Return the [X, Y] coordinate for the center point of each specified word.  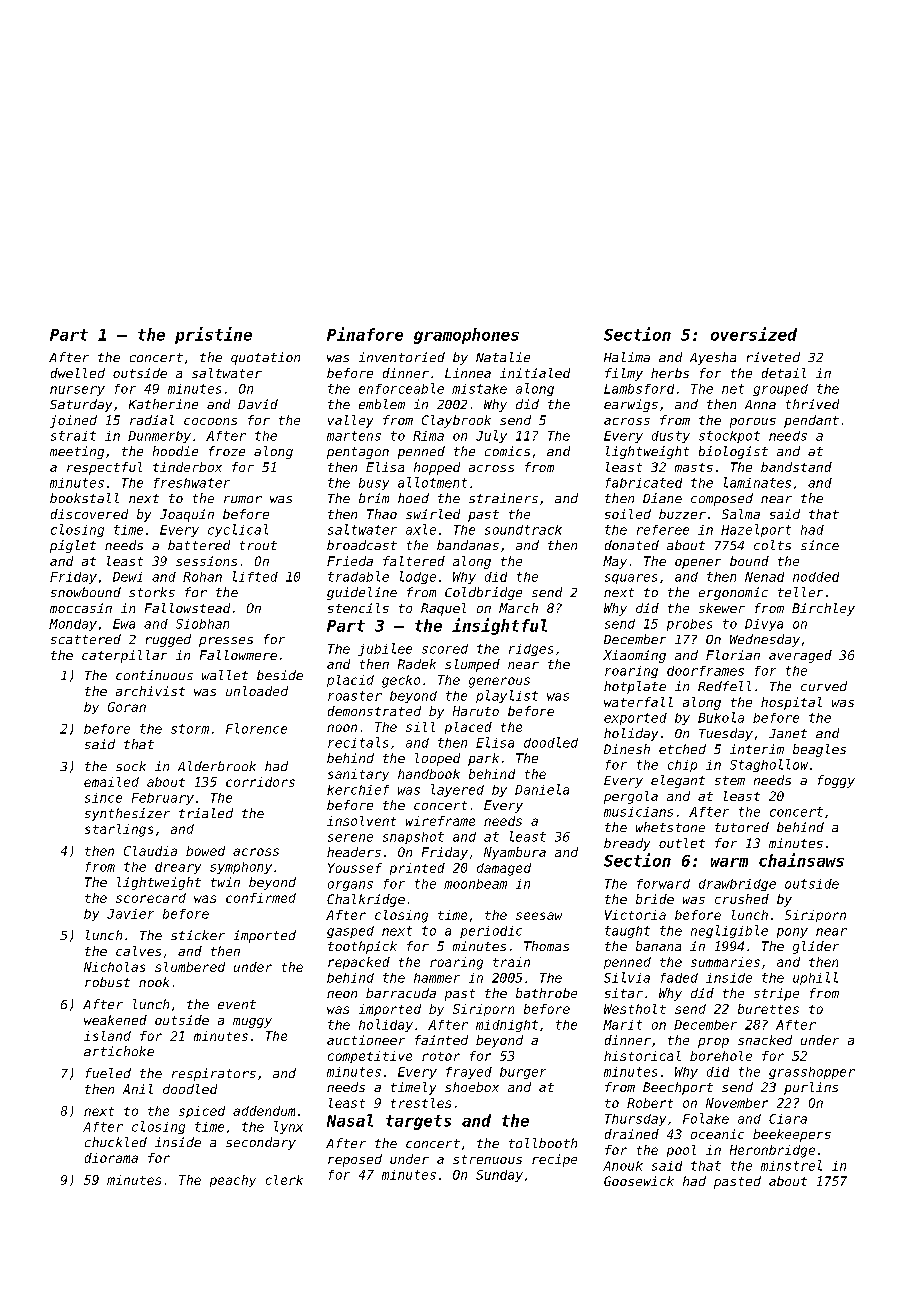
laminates [757, 482]
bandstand [796, 467]
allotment [432, 482]
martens [354, 436]
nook [154, 982]
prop [713, 1043]
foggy [836, 781]
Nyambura [515, 853]
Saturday [81, 405]
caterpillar [124, 656]
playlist [507, 696]
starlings [119, 830]
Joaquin [187, 515]
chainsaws [801, 860]
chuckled [116, 1142]
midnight [507, 1026]
